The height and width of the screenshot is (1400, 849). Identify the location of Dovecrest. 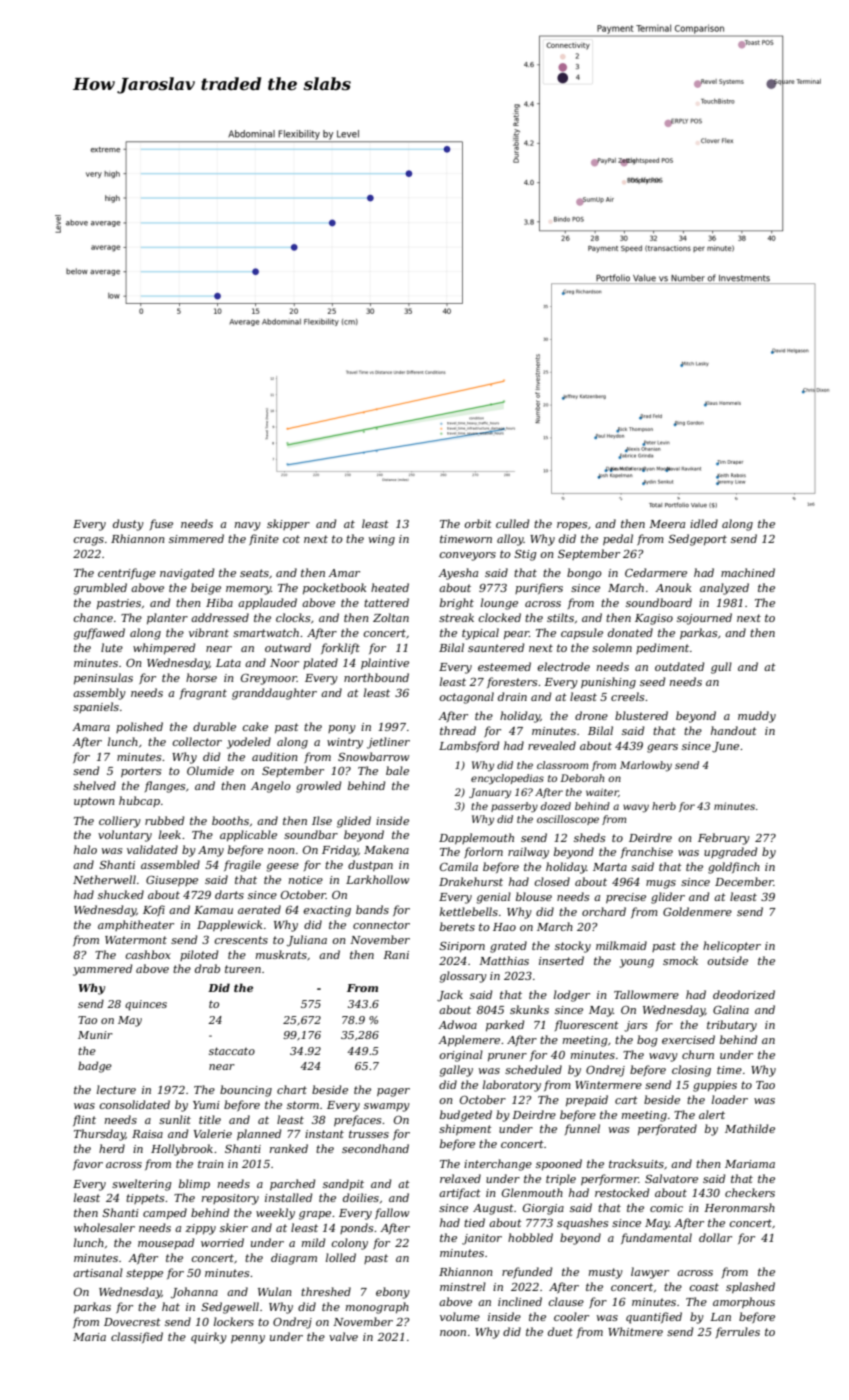
(132, 1322).
